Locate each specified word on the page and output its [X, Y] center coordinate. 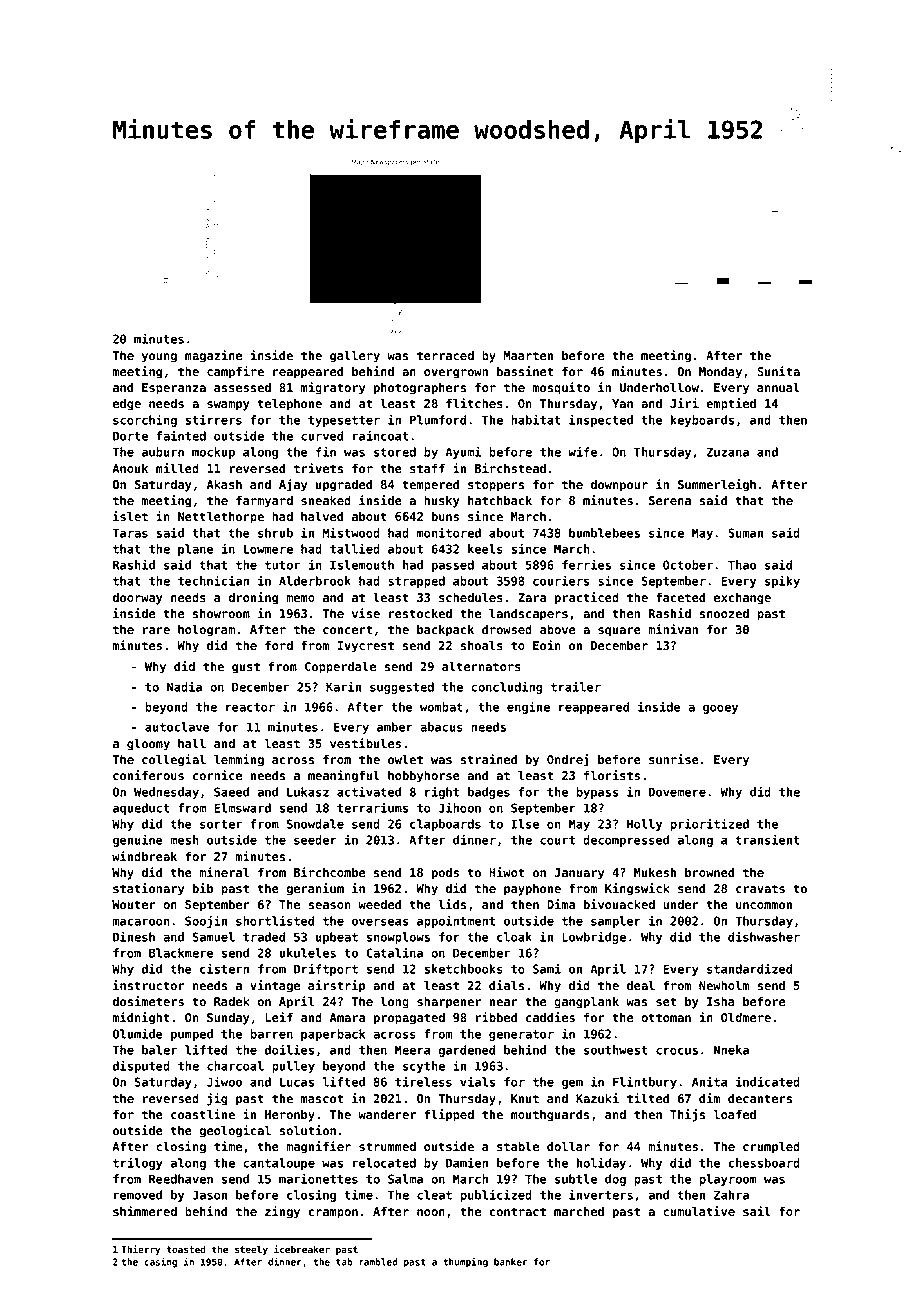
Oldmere [746, 1017]
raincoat [381, 435]
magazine [213, 356]
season [330, 905]
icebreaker [302, 1249]
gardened [467, 1051]
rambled [378, 1262]
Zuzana [728, 452]
